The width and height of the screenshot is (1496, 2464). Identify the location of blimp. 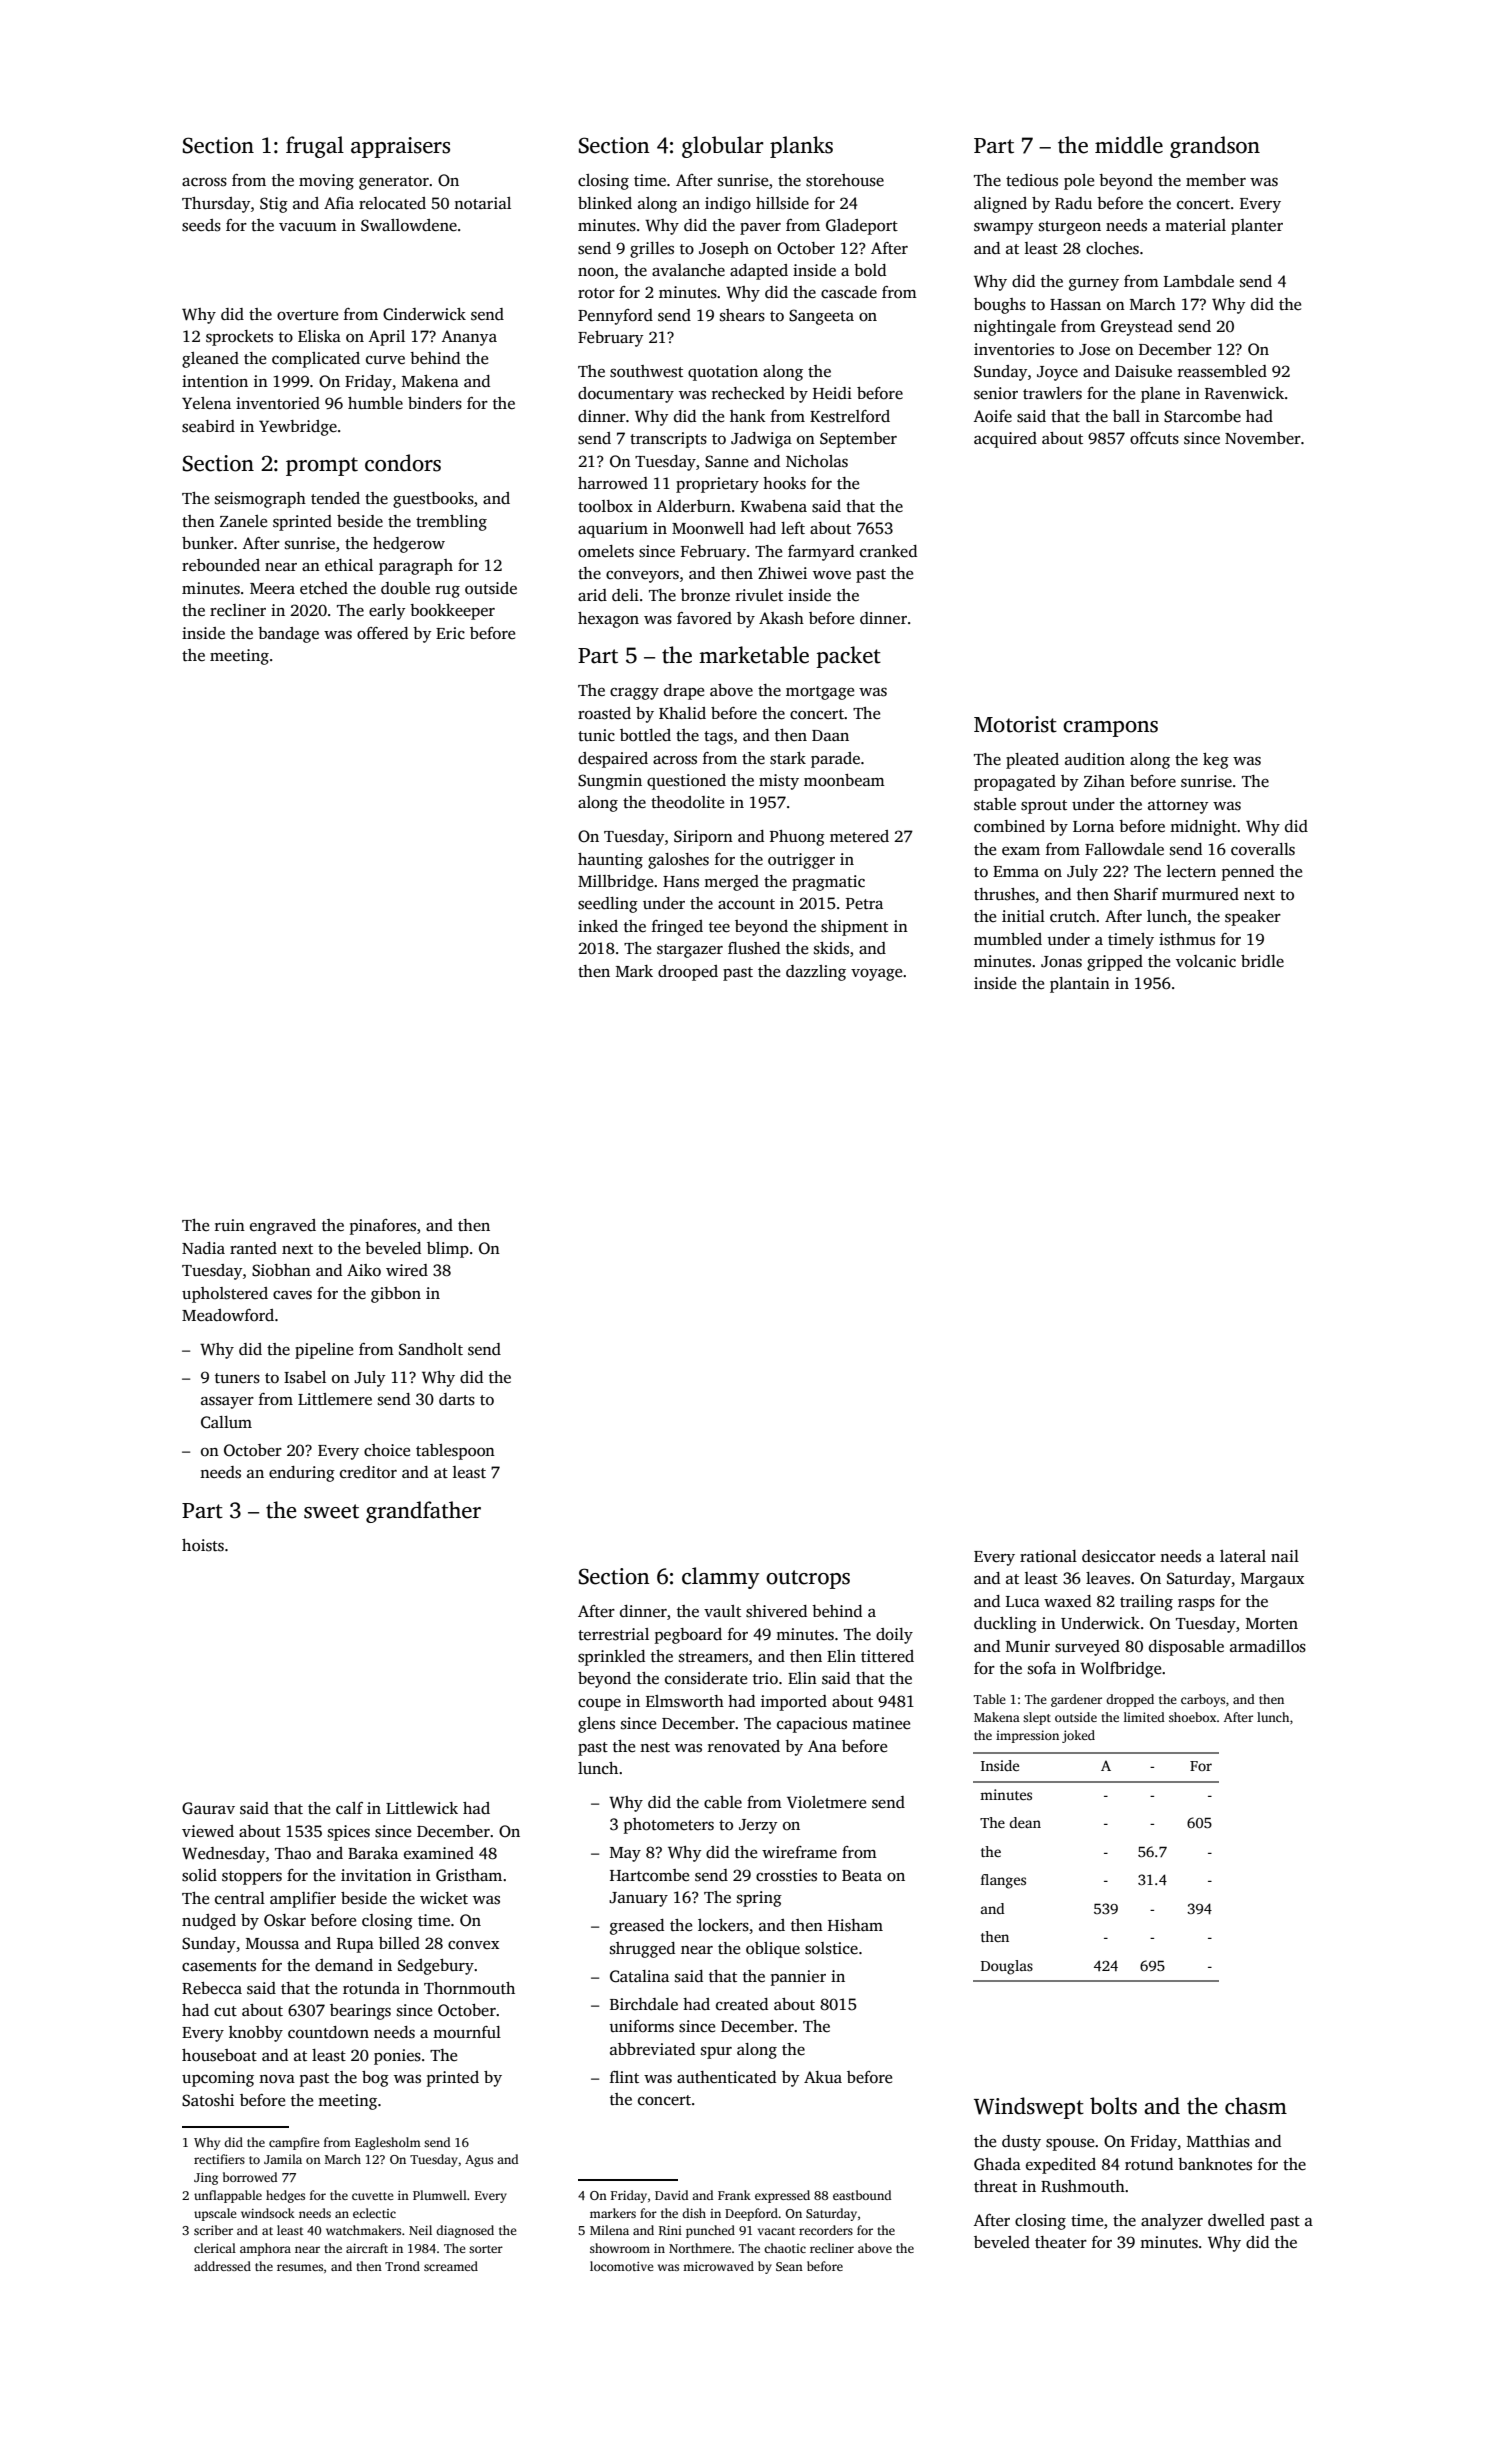
(448, 1250).
